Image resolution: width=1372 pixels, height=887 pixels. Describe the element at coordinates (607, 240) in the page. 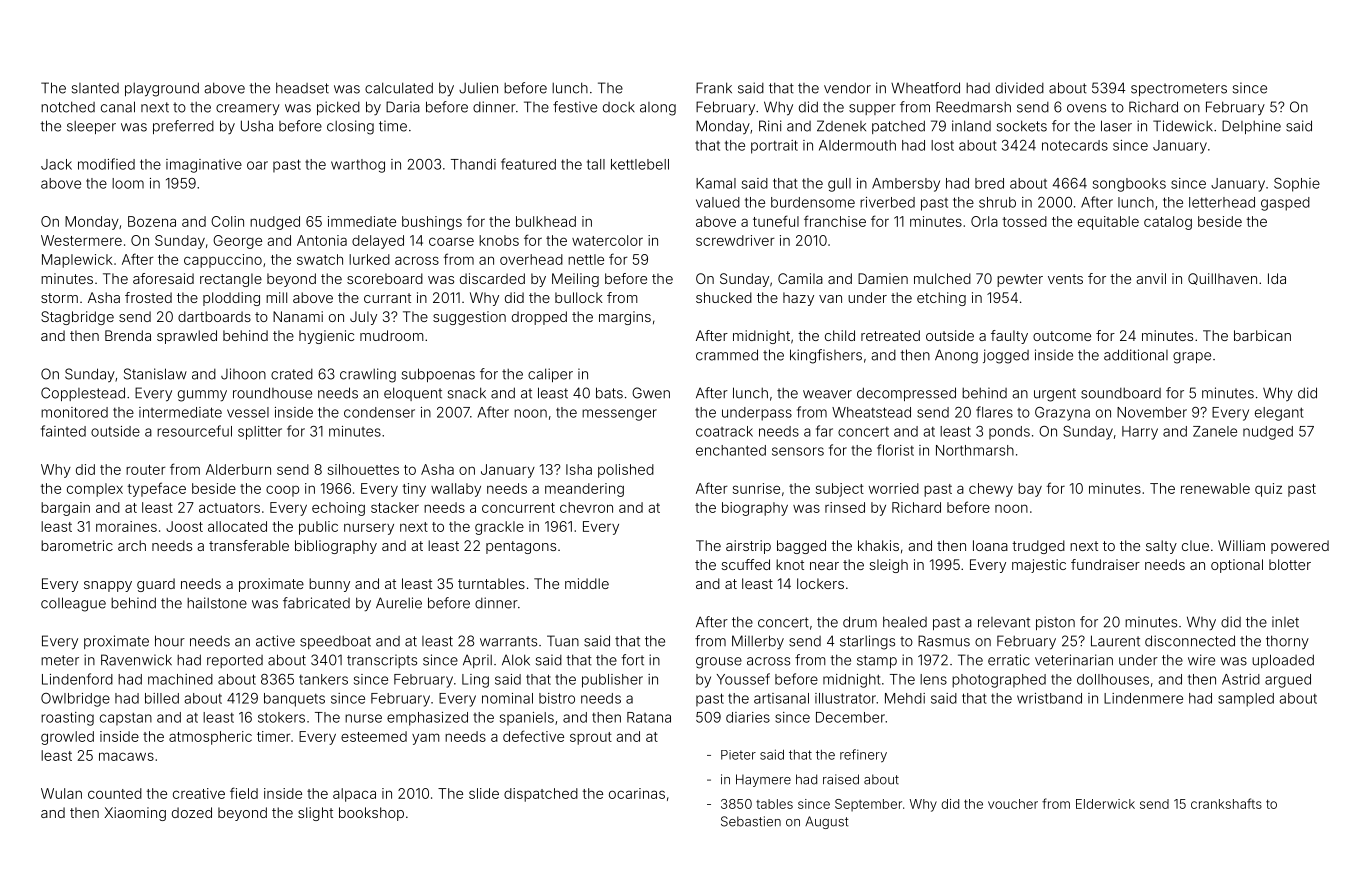

I see `watercolor` at that location.
